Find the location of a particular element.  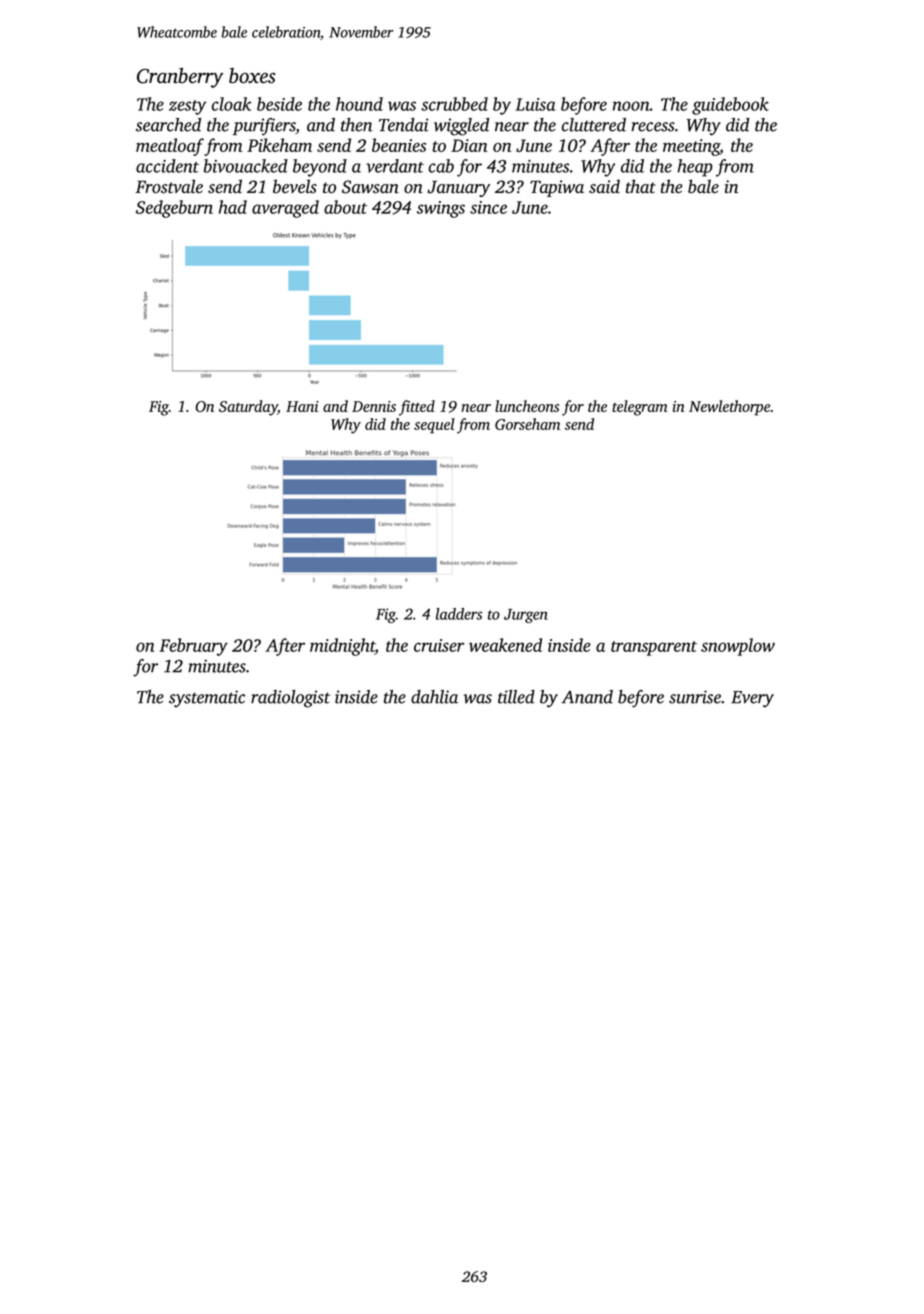

cruiser is located at coordinates (439, 645).
